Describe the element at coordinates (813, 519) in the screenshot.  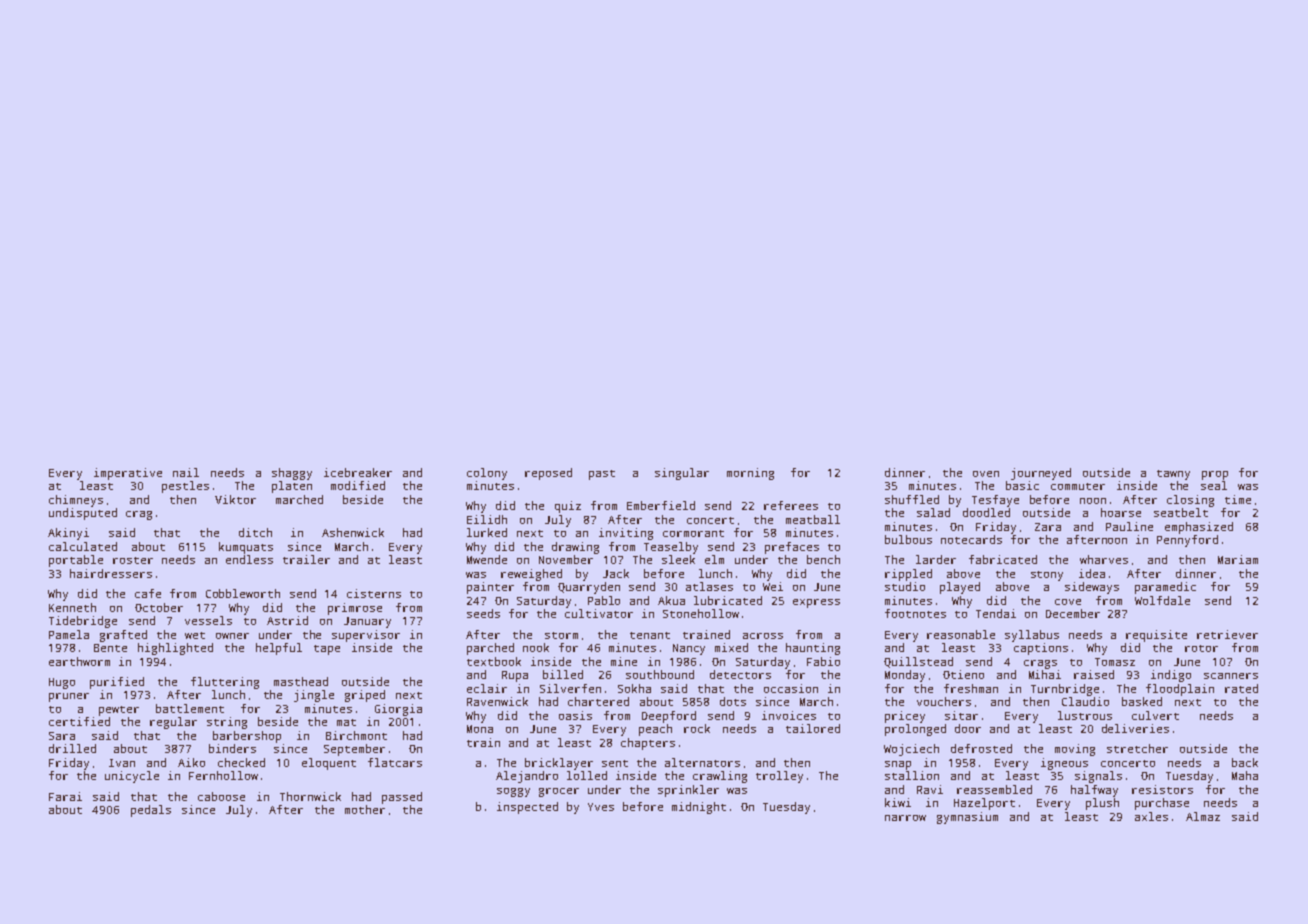
I see `meatball` at that location.
